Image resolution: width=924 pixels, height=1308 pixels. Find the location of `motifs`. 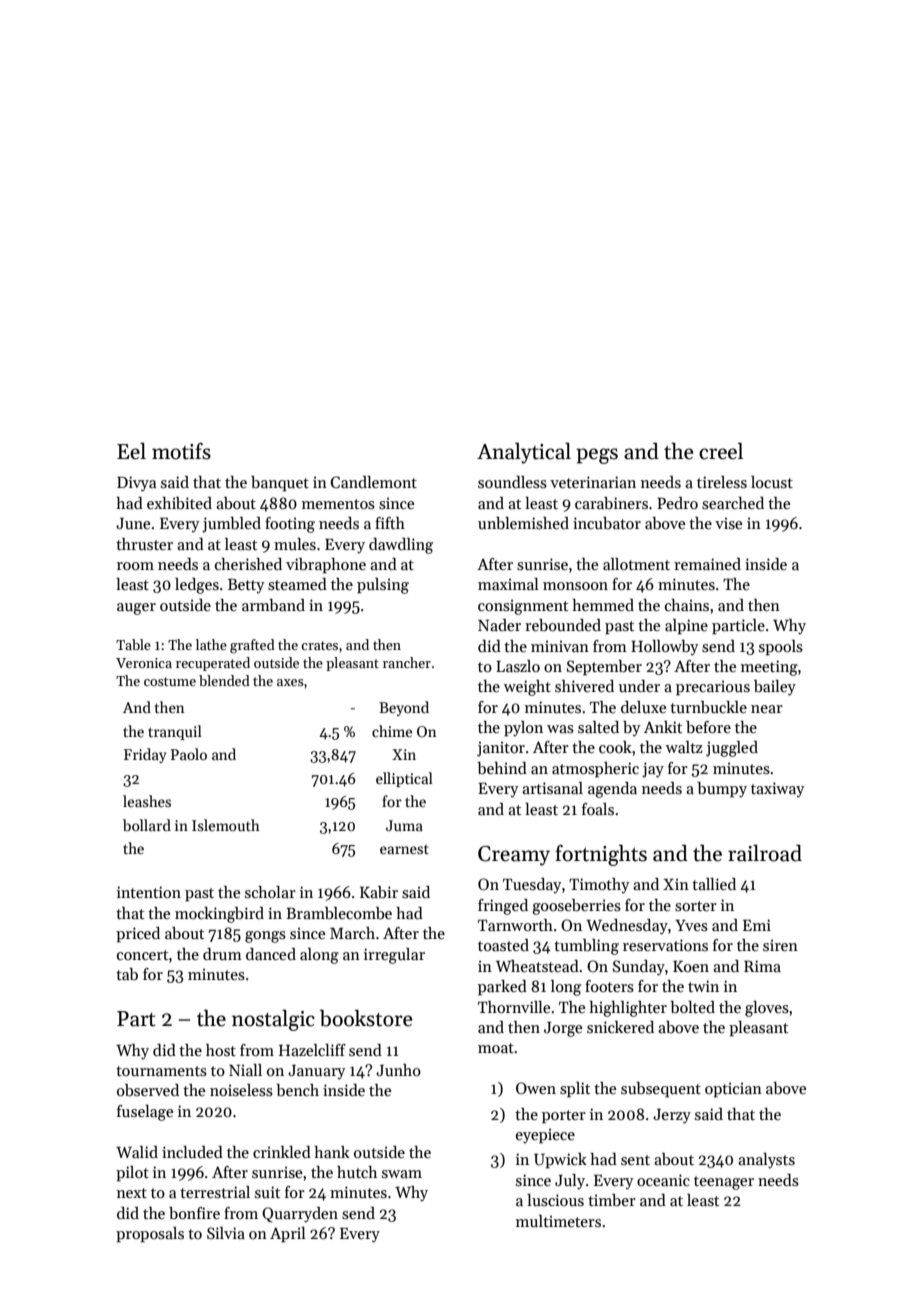

motifs is located at coordinates (181, 451).
